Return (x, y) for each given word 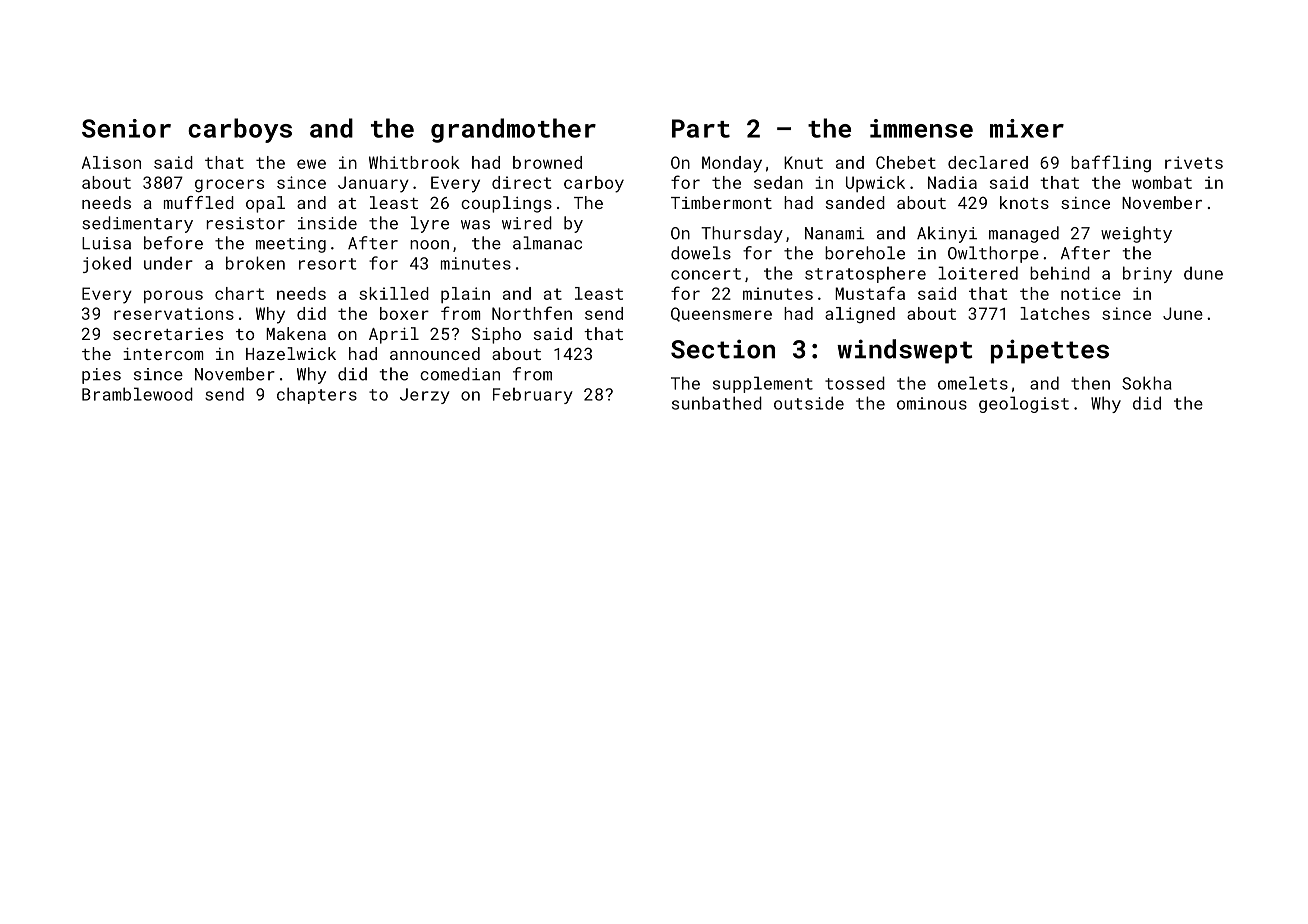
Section (723, 349)
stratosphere (865, 275)
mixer (1027, 128)
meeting (291, 245)
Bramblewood (137, 394)
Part (701, 128)
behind (1060, 273)
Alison (111, 162)
